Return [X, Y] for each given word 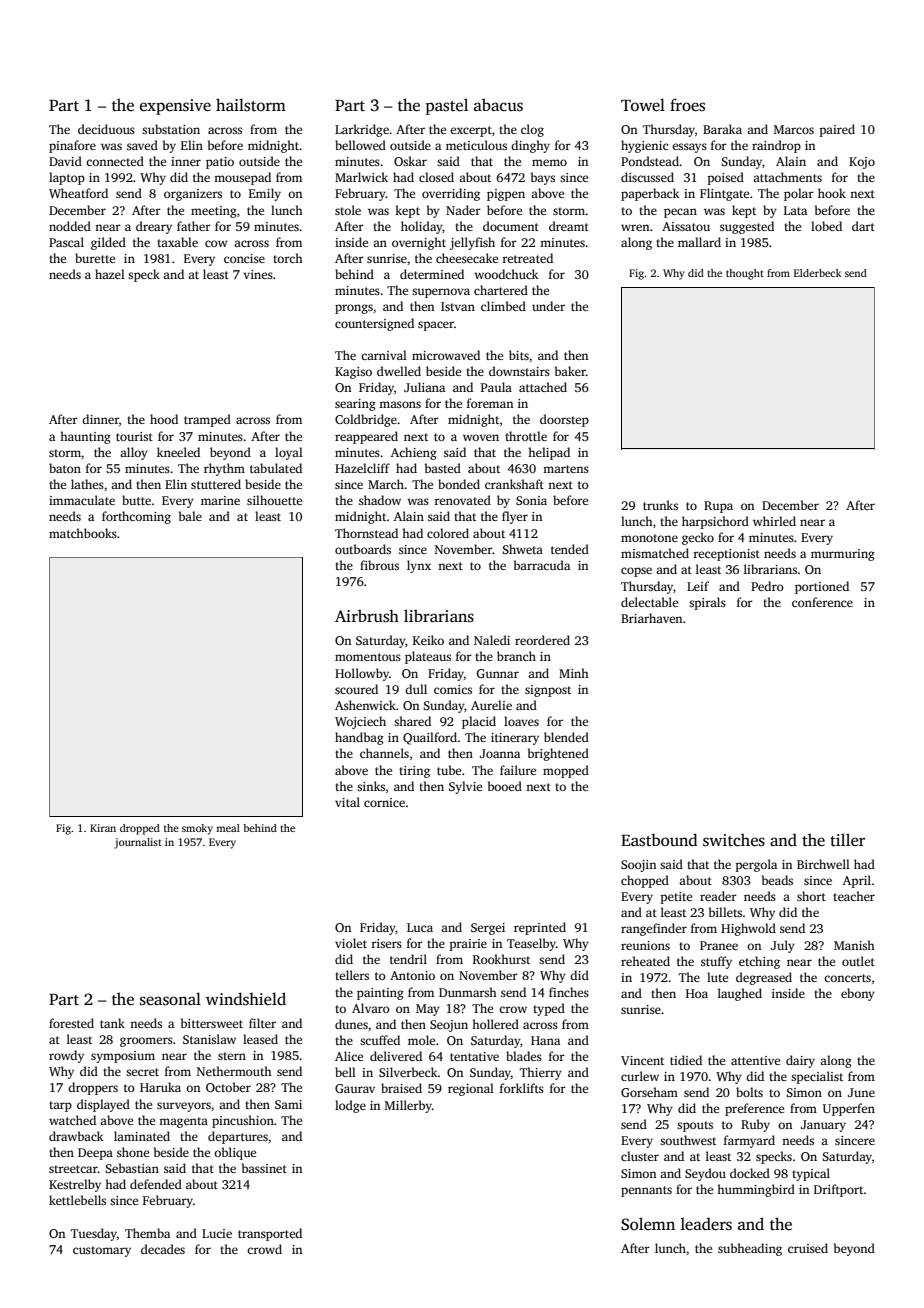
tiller [847, 839]
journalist [138, 843]
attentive [755, 1060]
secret [142, 1072]
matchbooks [83, 533]
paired [837, 130]
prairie [468, 945]
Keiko [428, 640]
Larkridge [362, 130]
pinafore [72, 146]
